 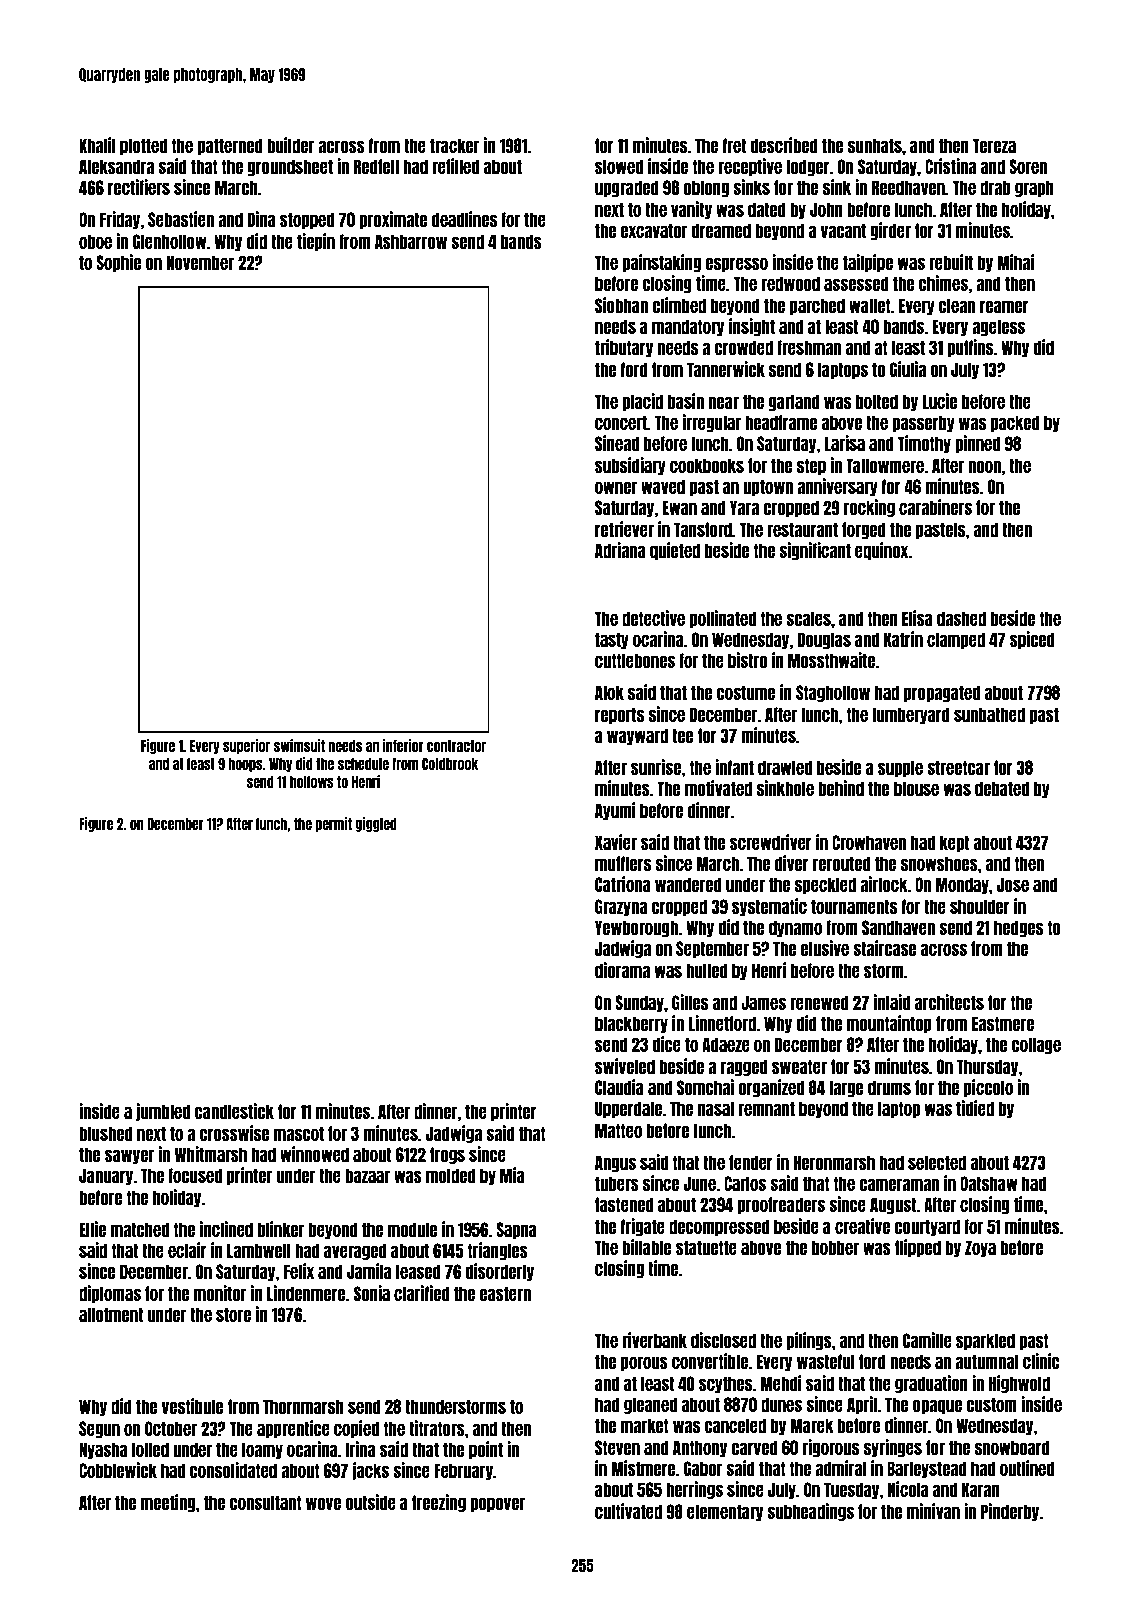 I want to click on blackberry, so click(x=631, y=1024).
